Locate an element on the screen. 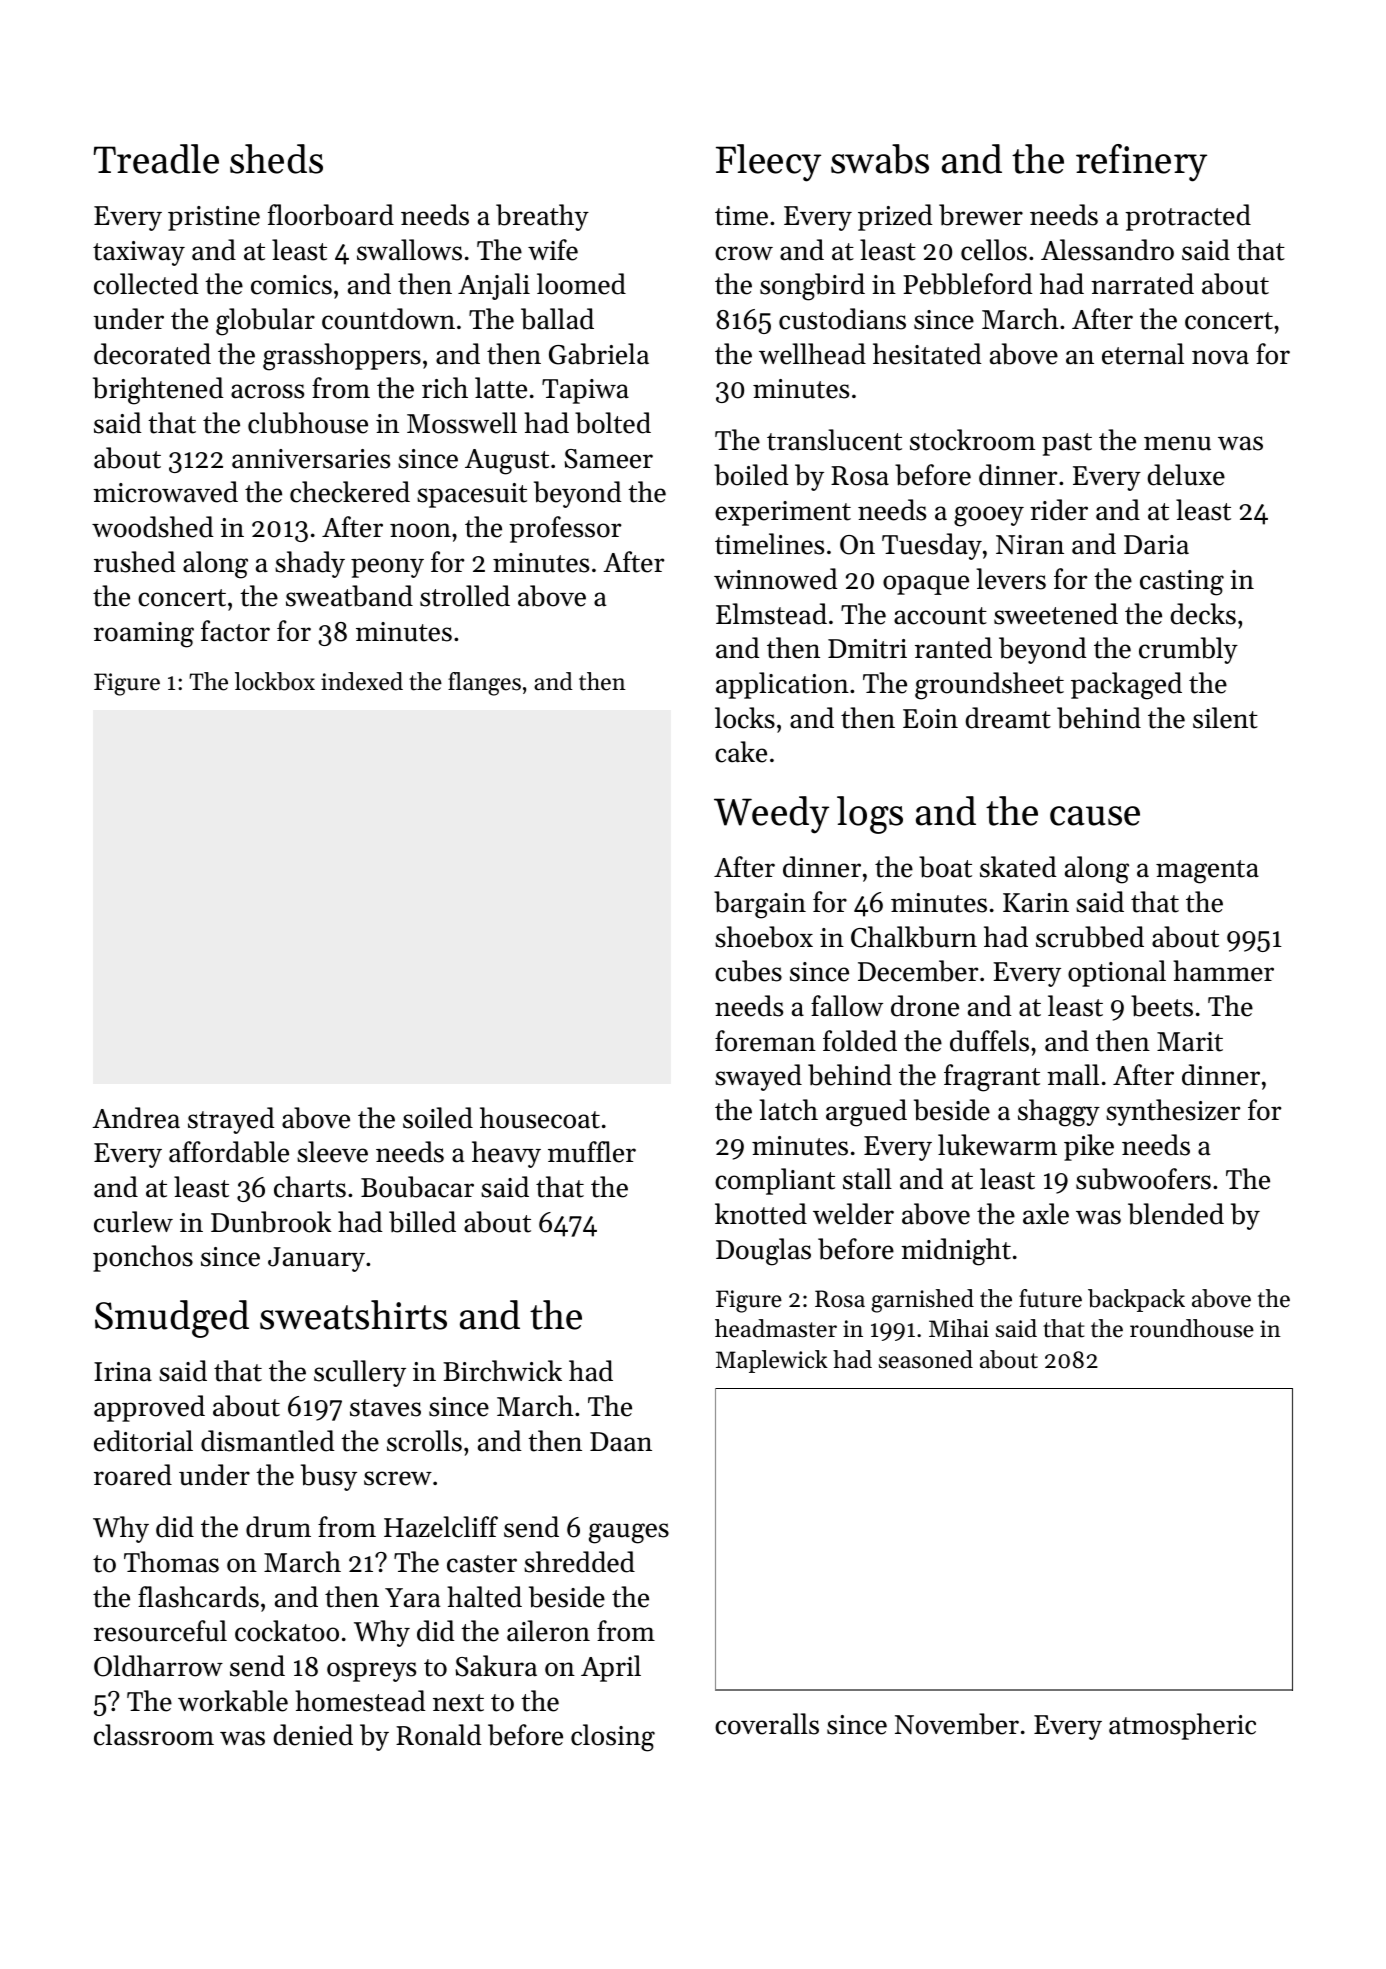  ponchos is located at coordinates (143, 1258).
